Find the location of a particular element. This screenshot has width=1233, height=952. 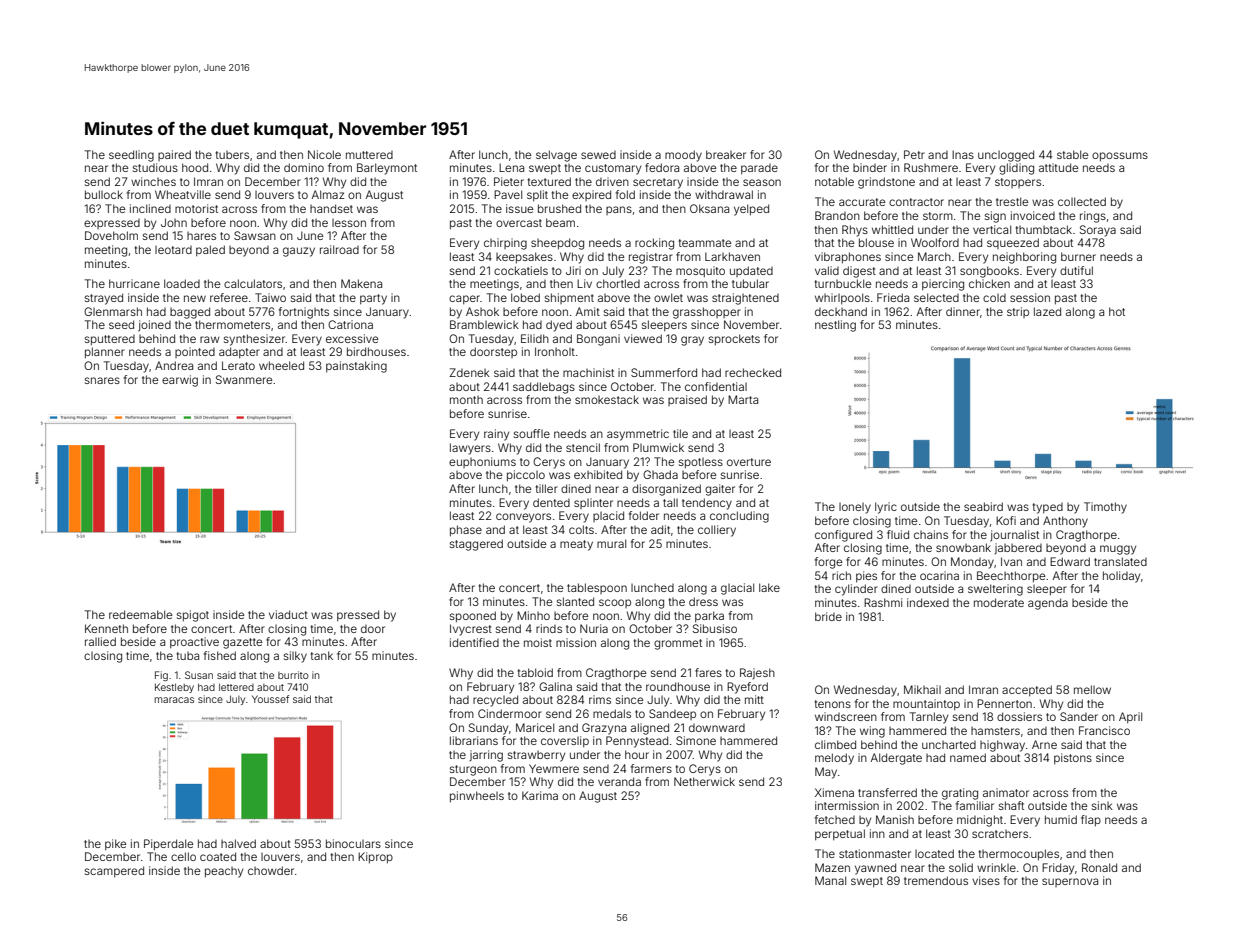

Makena is located at coordinates (361, 283).
